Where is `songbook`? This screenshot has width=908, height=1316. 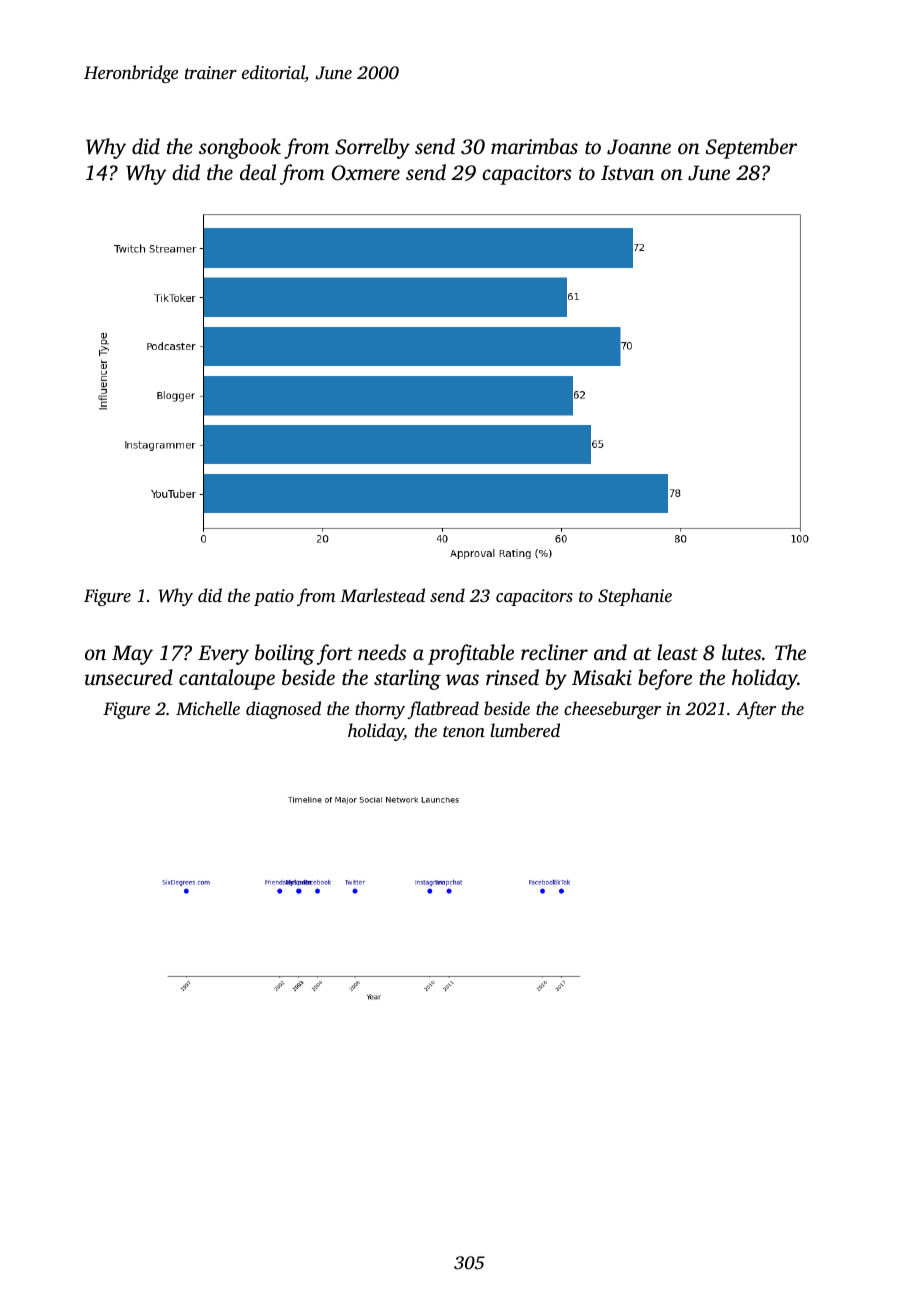 songbook is located at coordinates (240, 148).
